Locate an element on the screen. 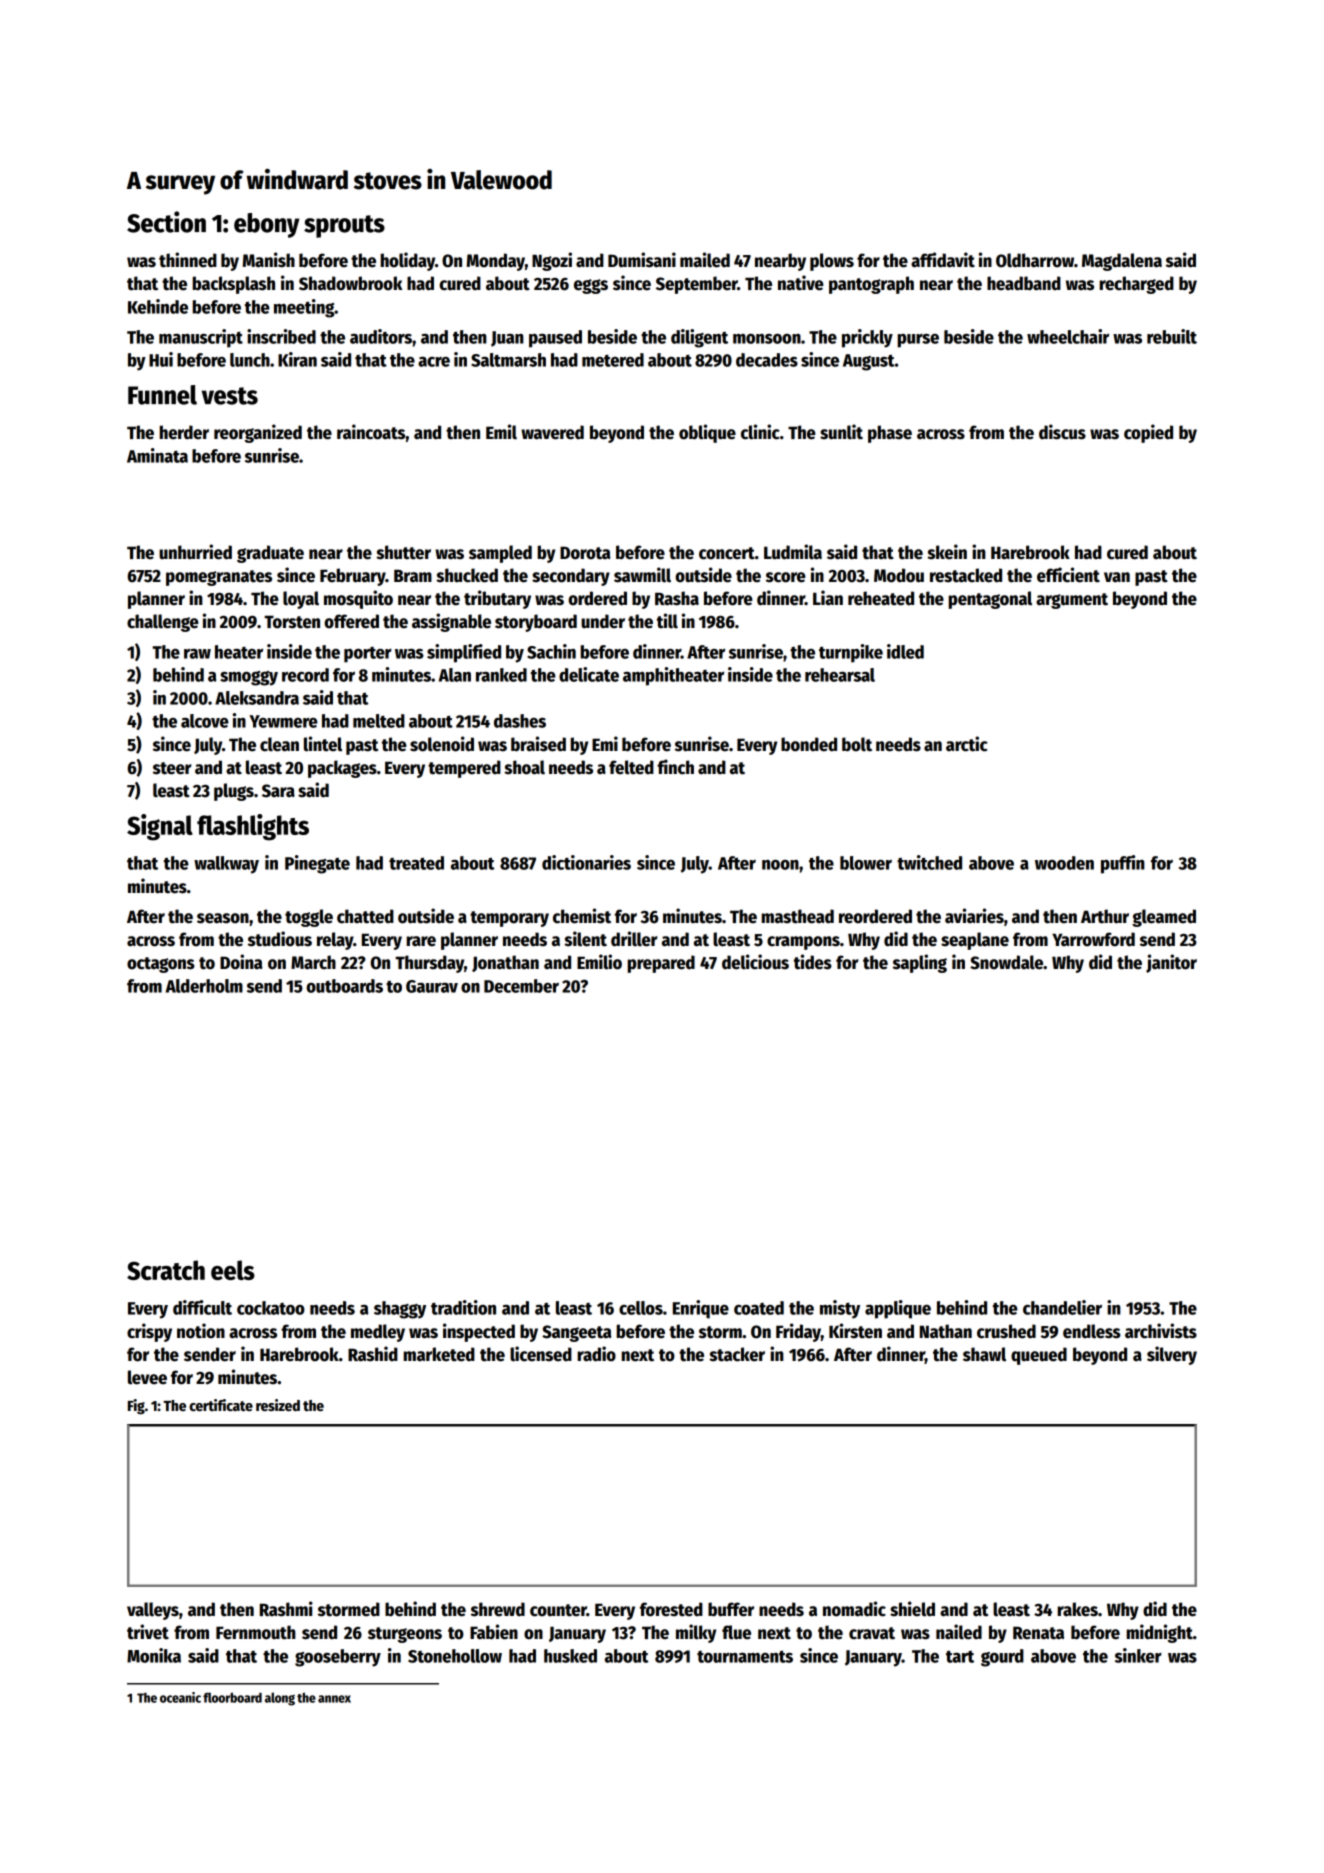 The image size is (1324, 1873). packages is located at coordinates (342, 769).
